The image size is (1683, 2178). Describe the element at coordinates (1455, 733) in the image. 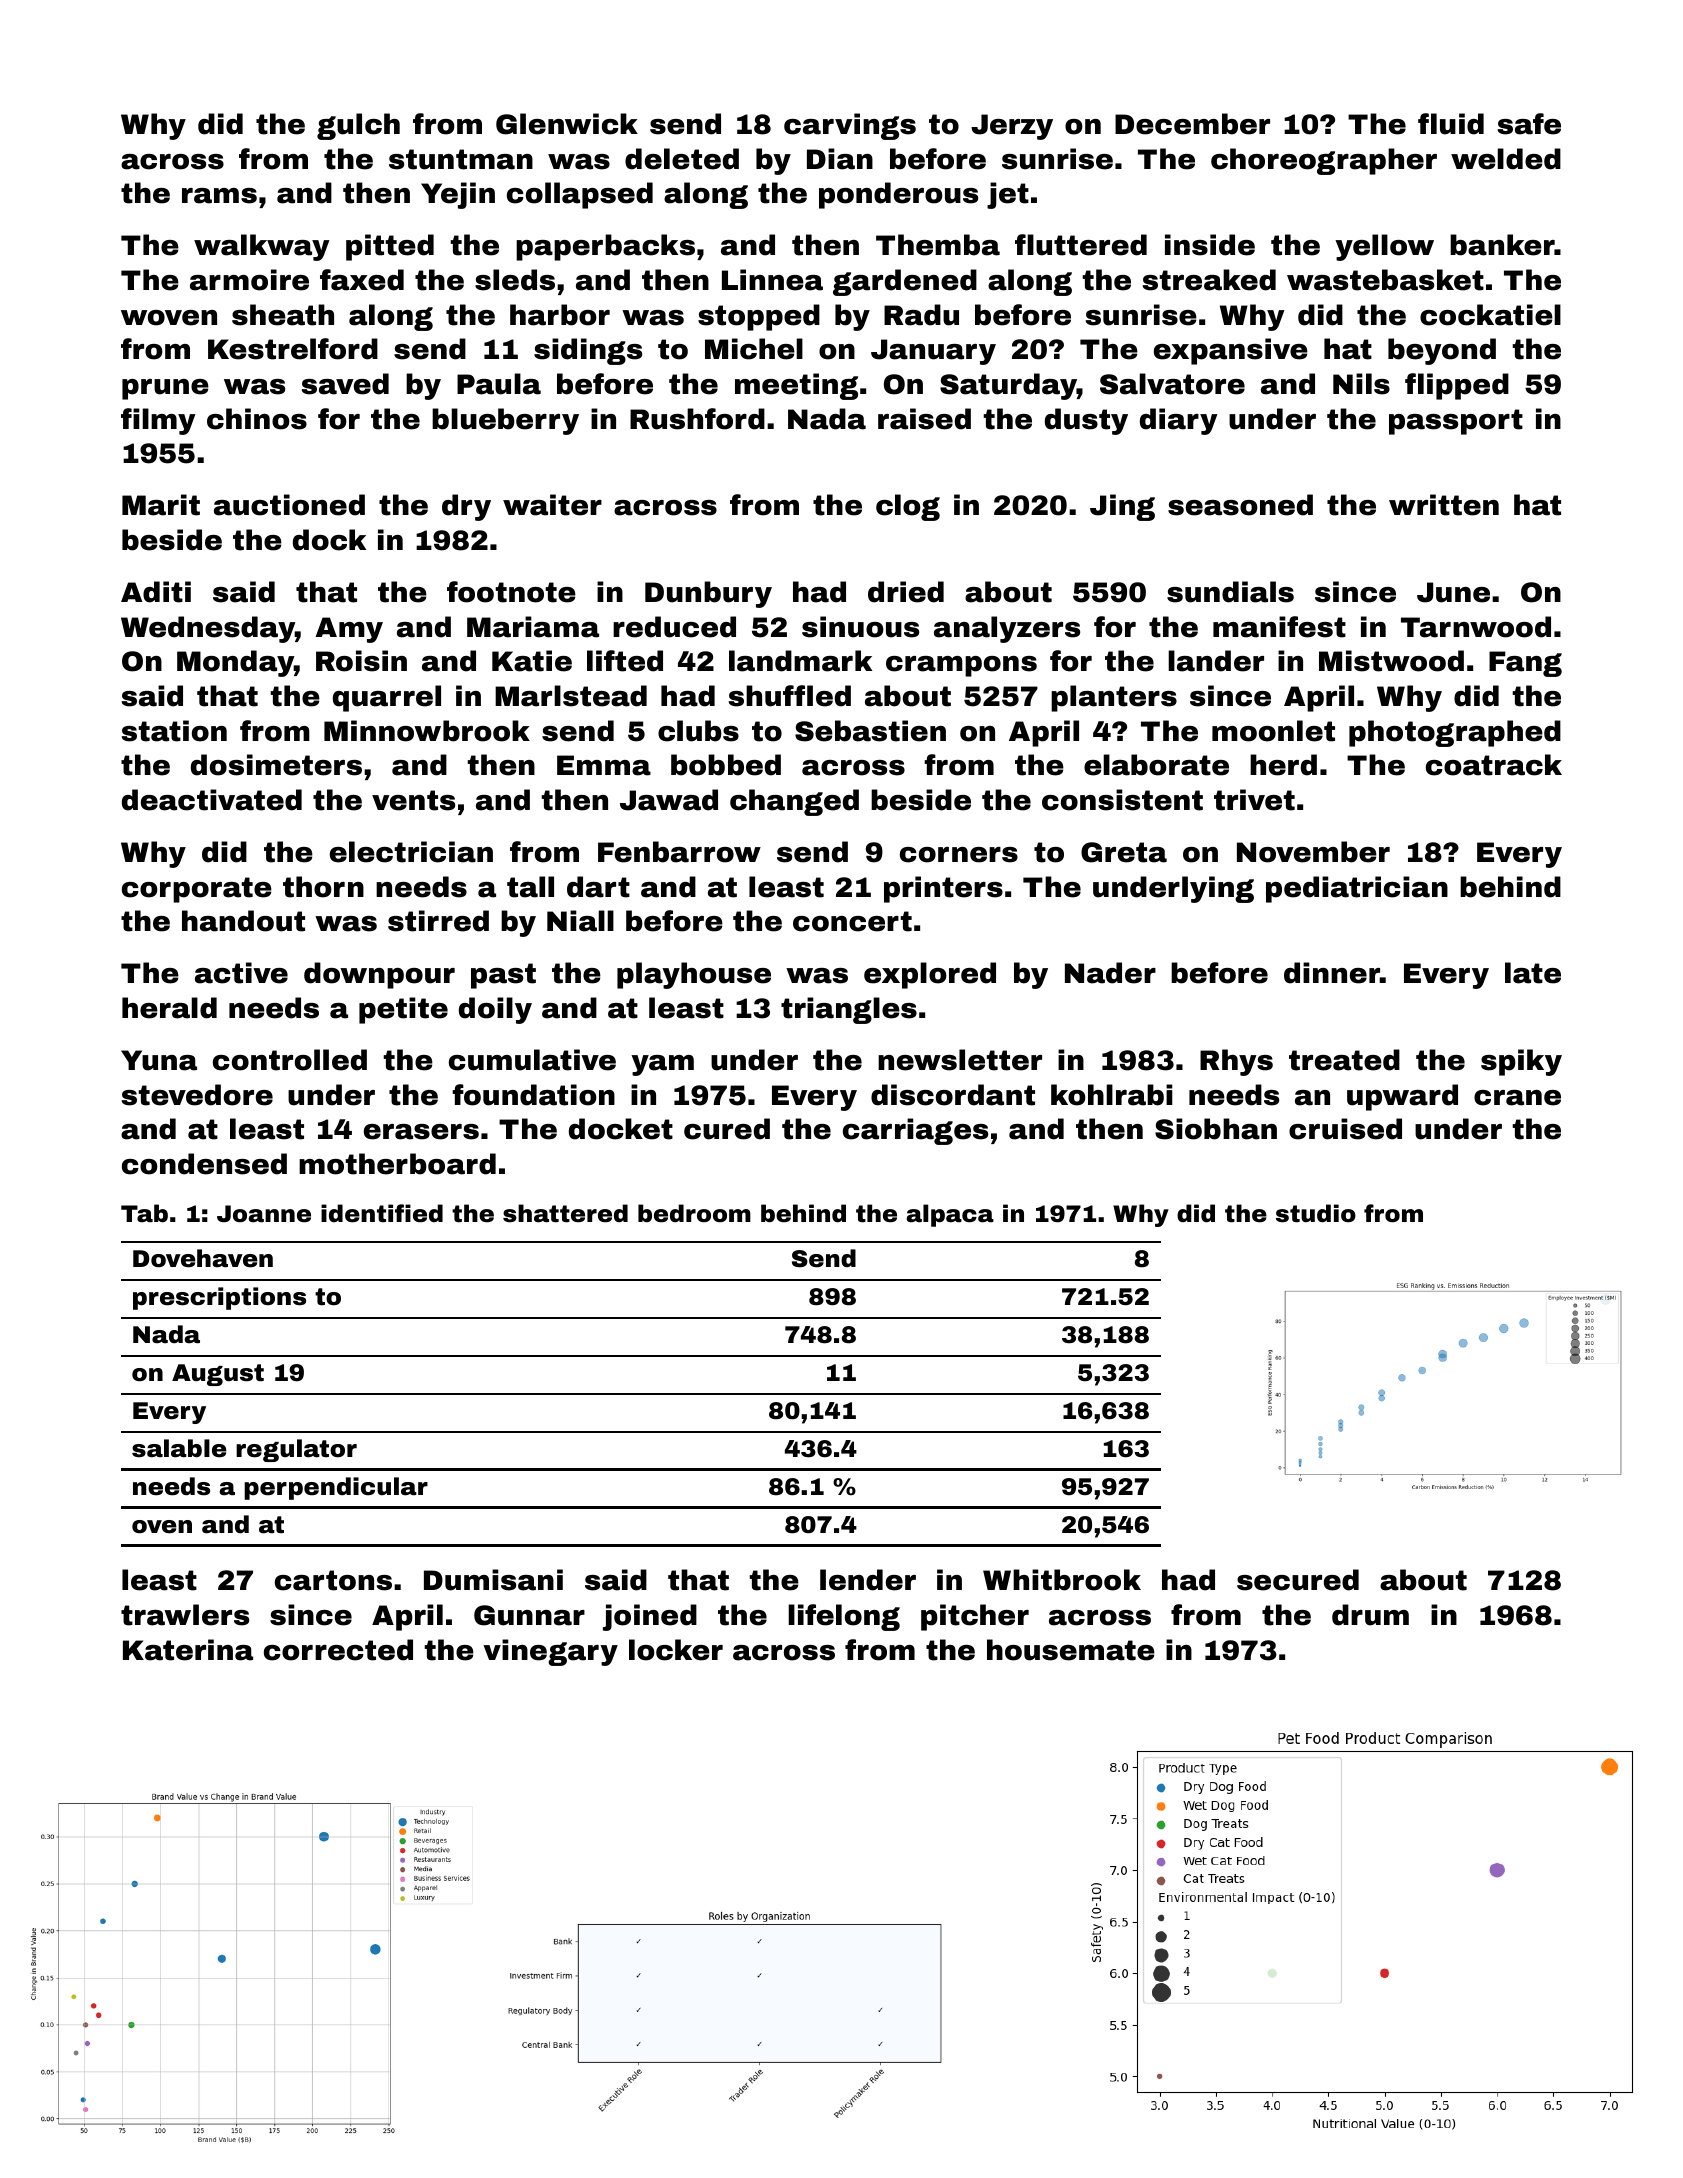

I see `photographed` at that location.
